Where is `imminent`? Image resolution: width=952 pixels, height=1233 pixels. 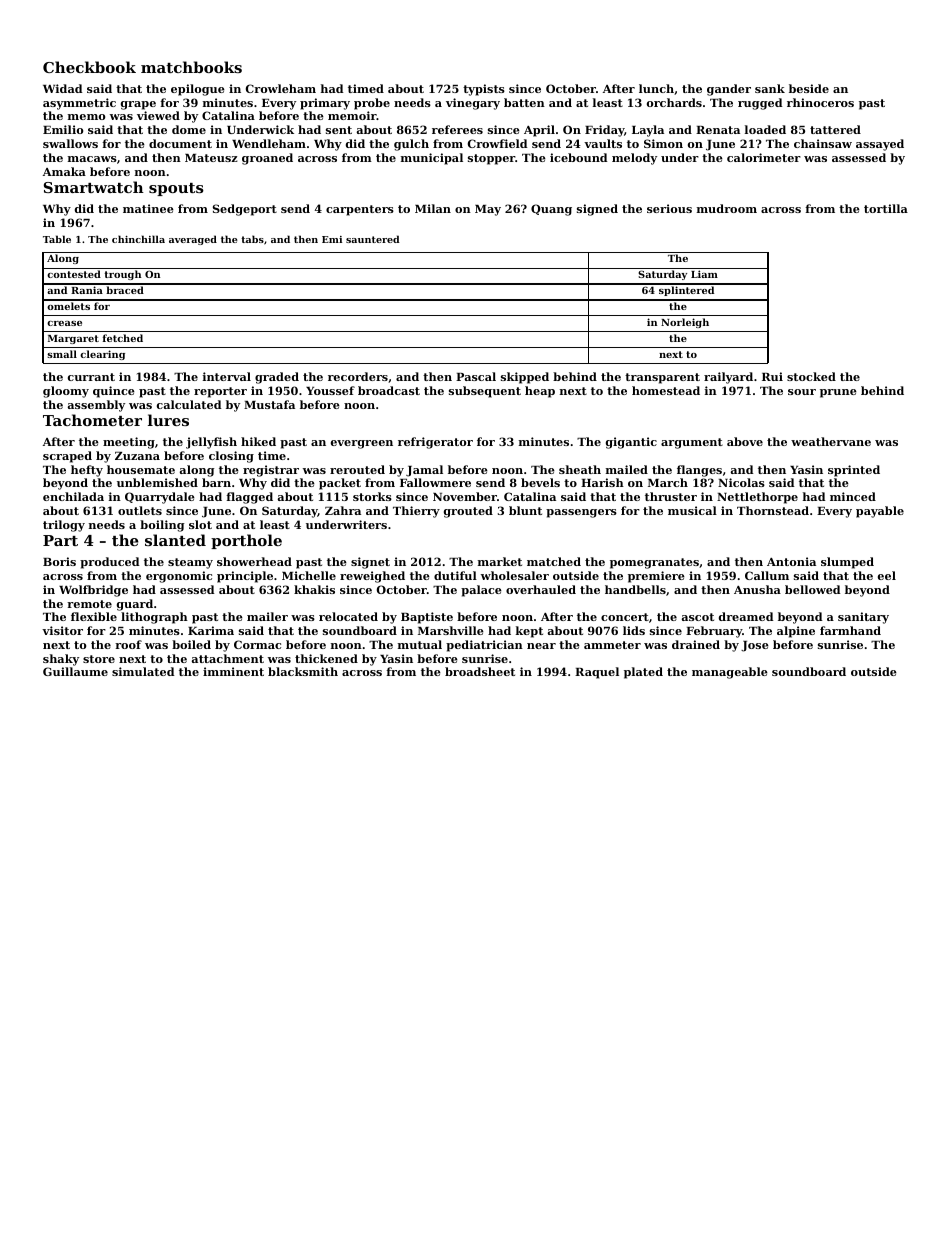
imminent is located at coordinates (233, 671).
